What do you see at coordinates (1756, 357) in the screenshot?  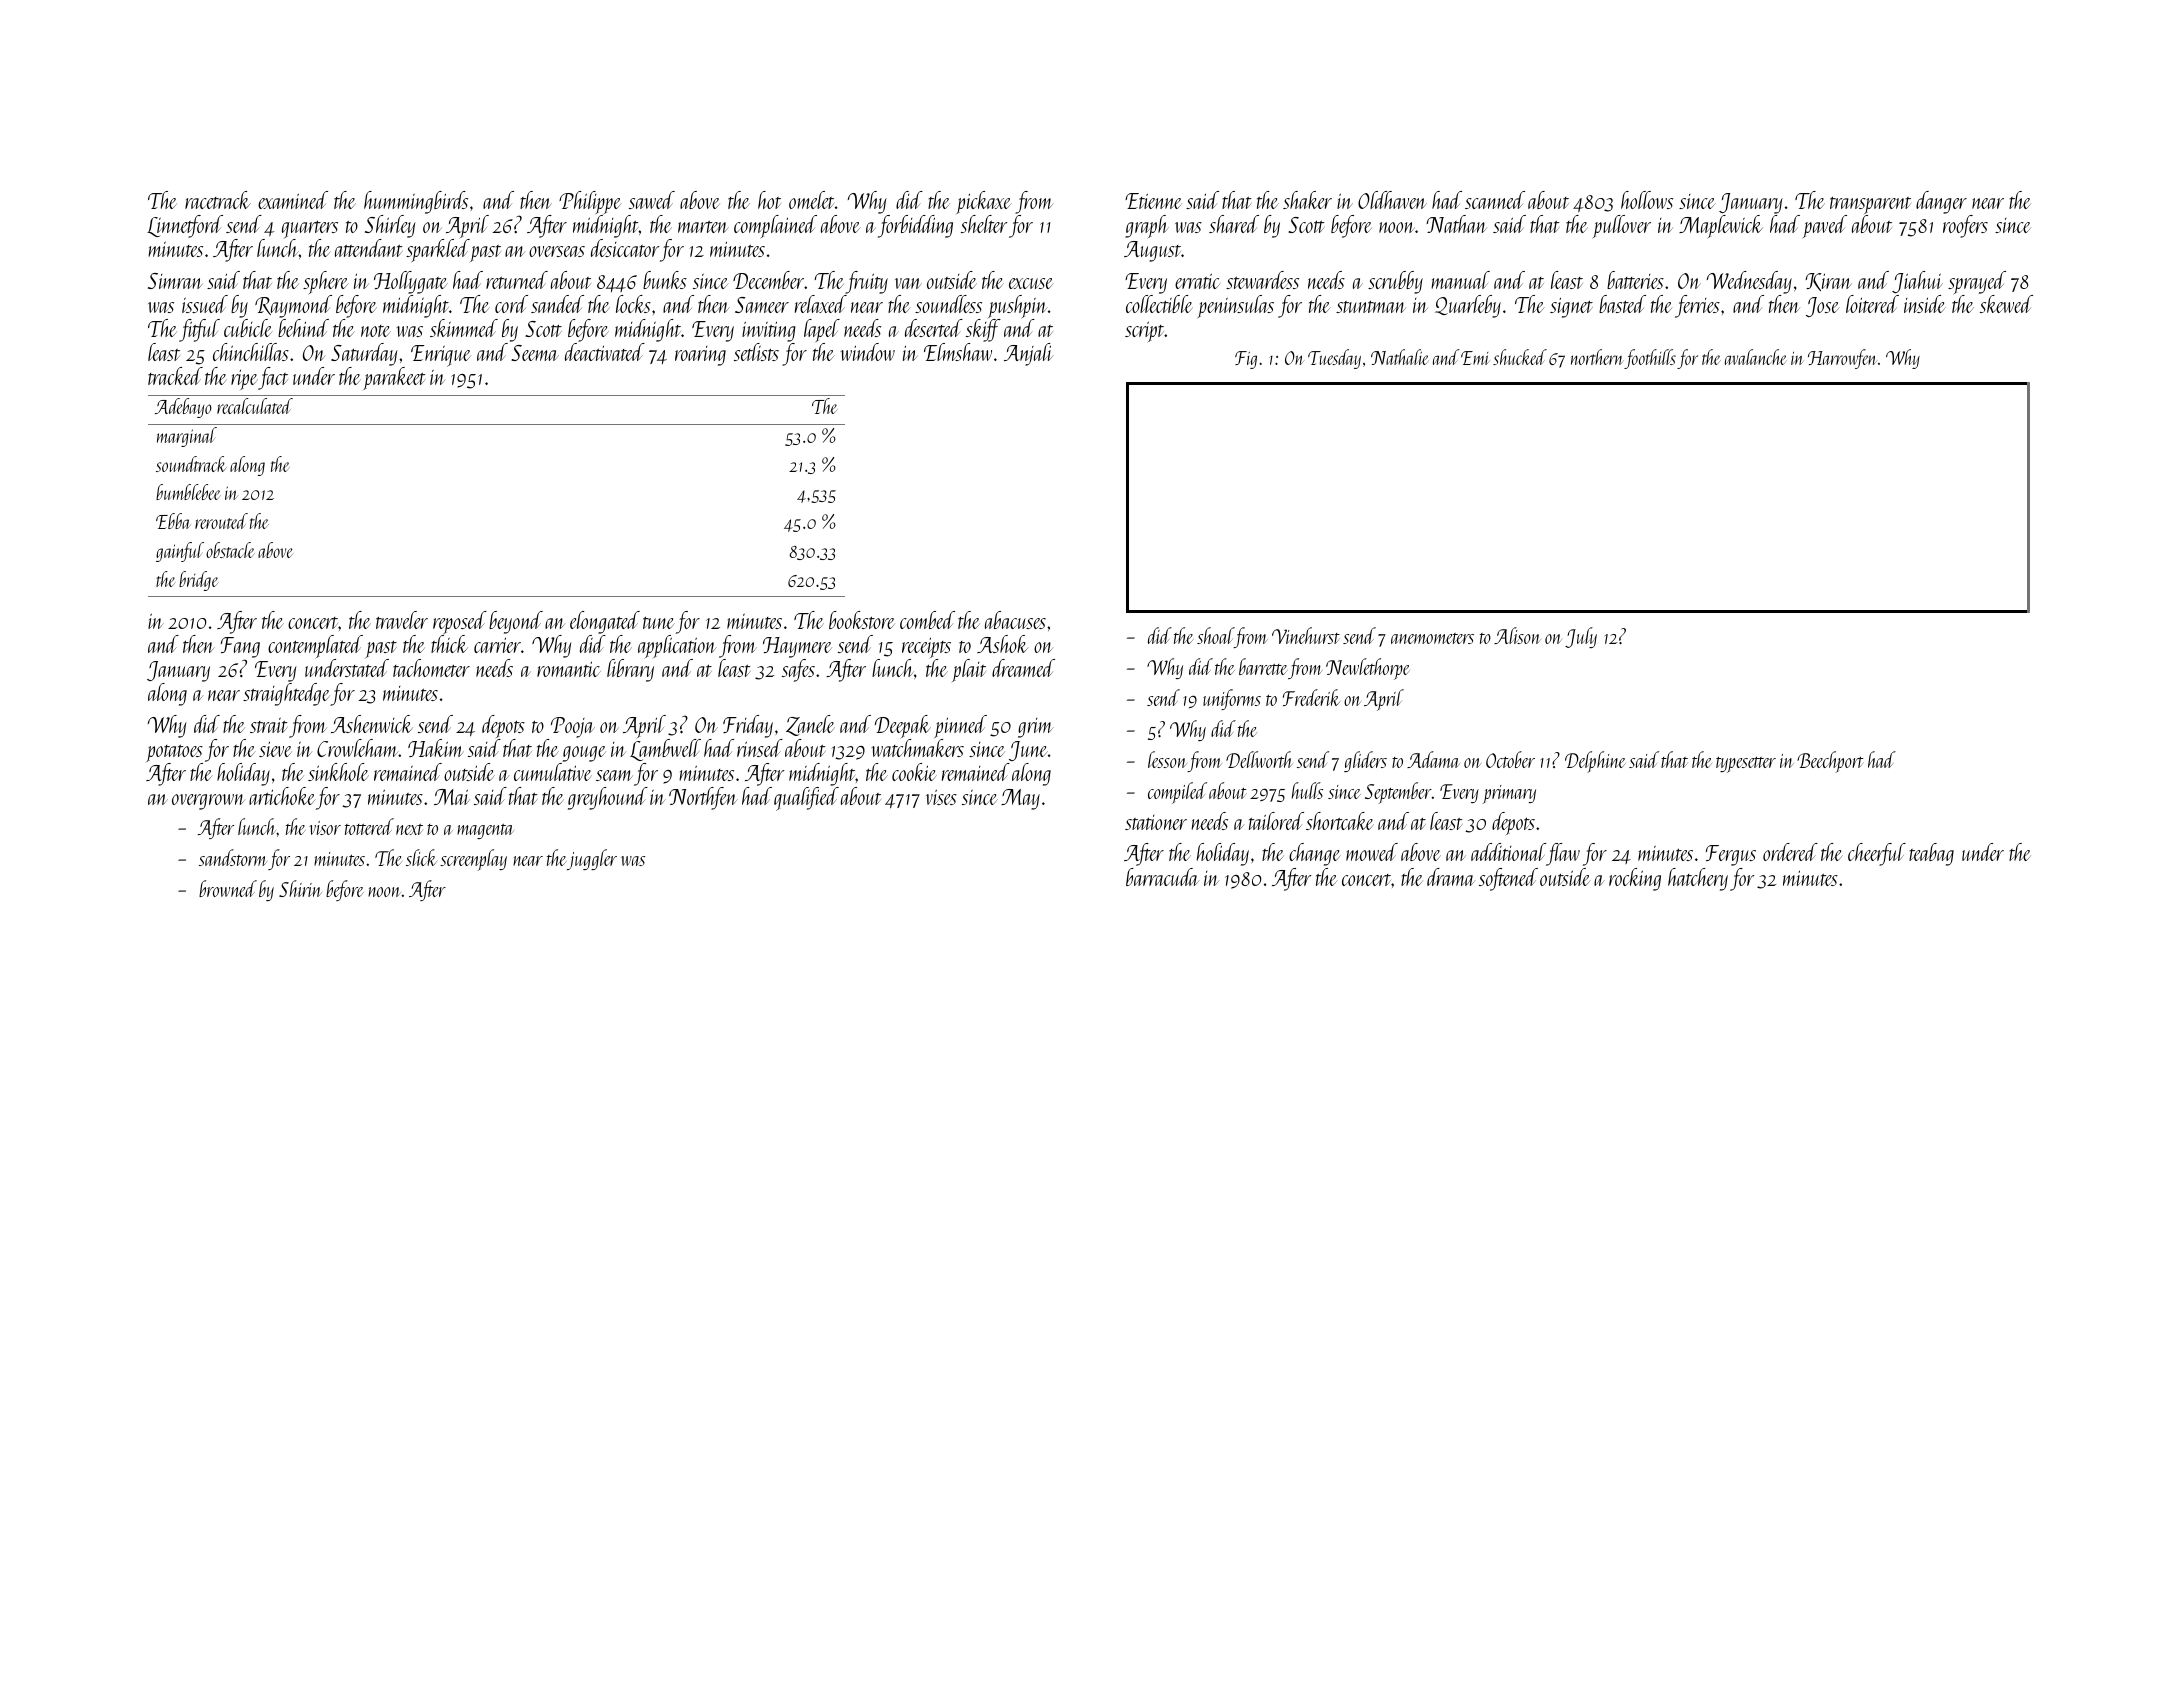 I see `avalanche` at bounding box center [1756, 357].
